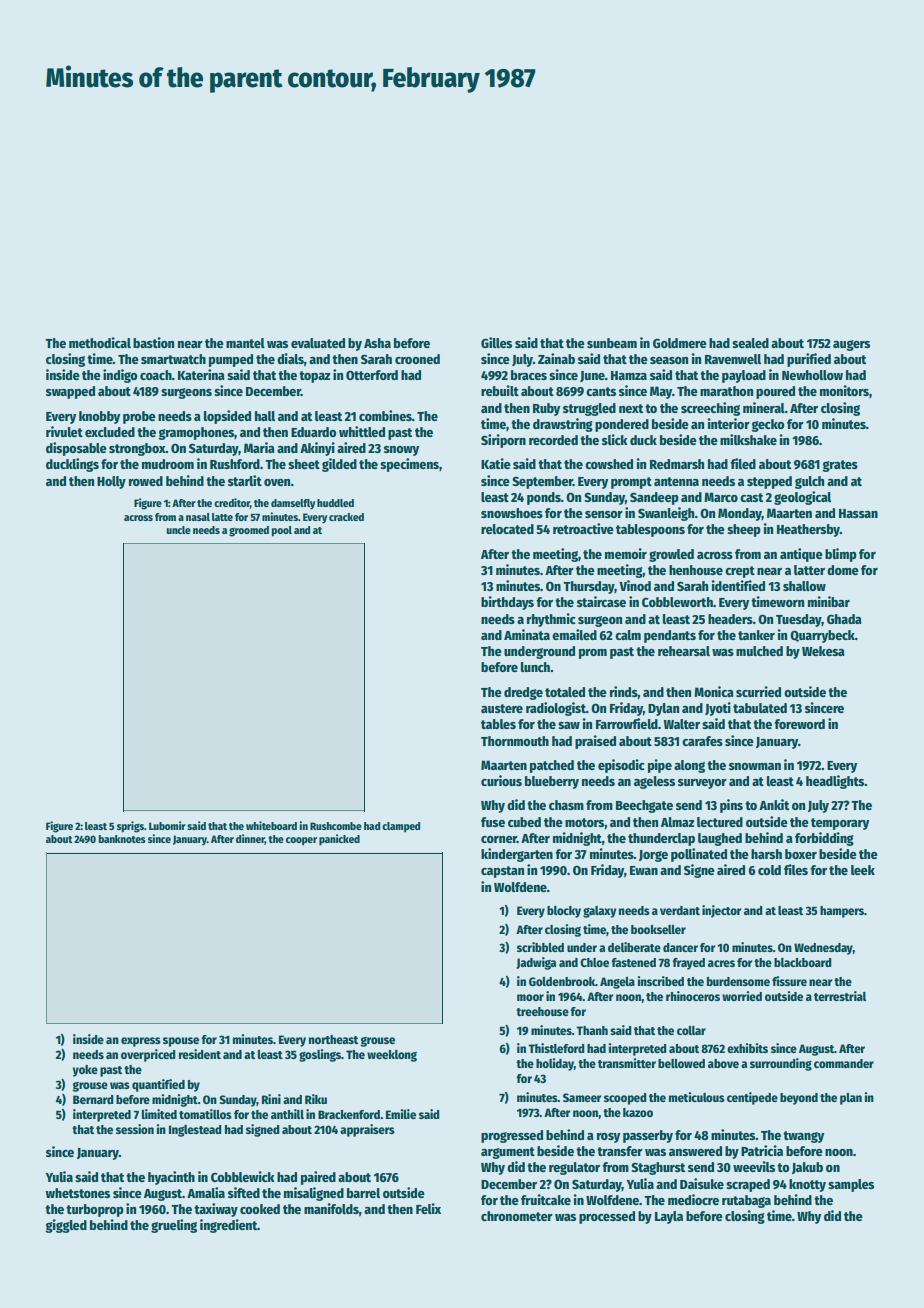 The width and height of the page is (924, 1308). I want to click on Sandeep, so click(654, 498).
